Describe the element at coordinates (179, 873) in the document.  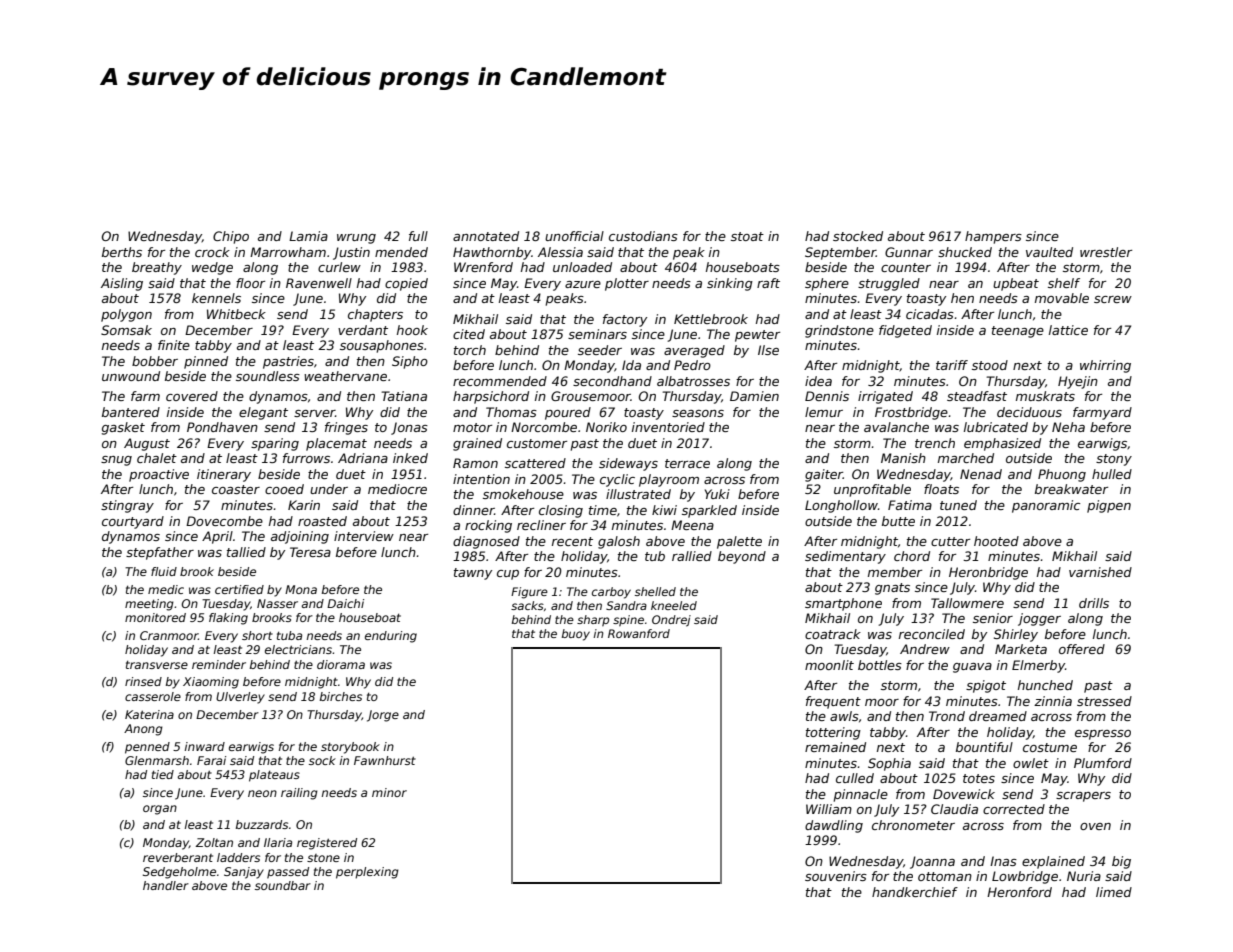
I see `Sedgeholme` at that location.
